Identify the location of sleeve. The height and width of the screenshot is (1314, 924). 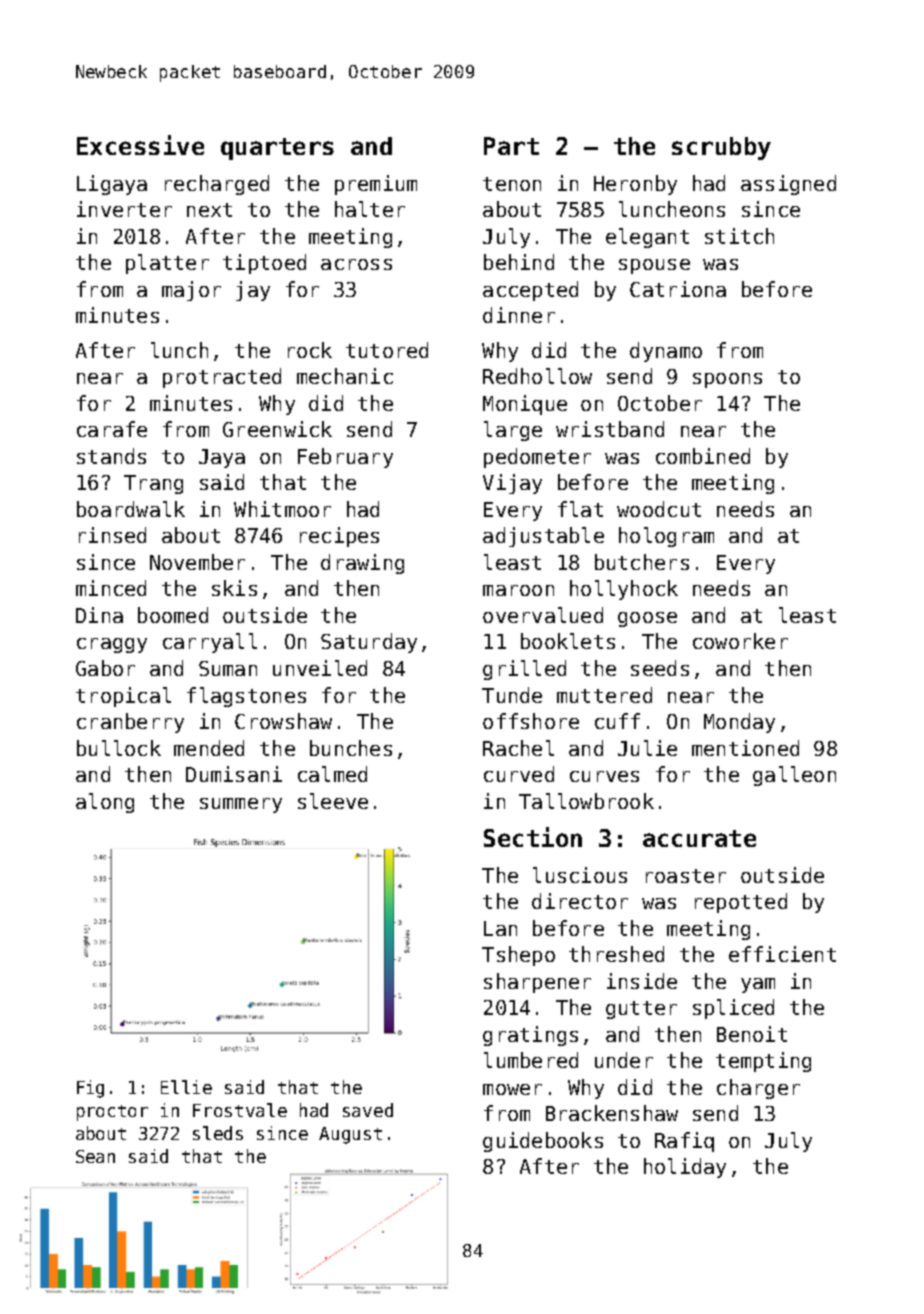
(333, 801).
